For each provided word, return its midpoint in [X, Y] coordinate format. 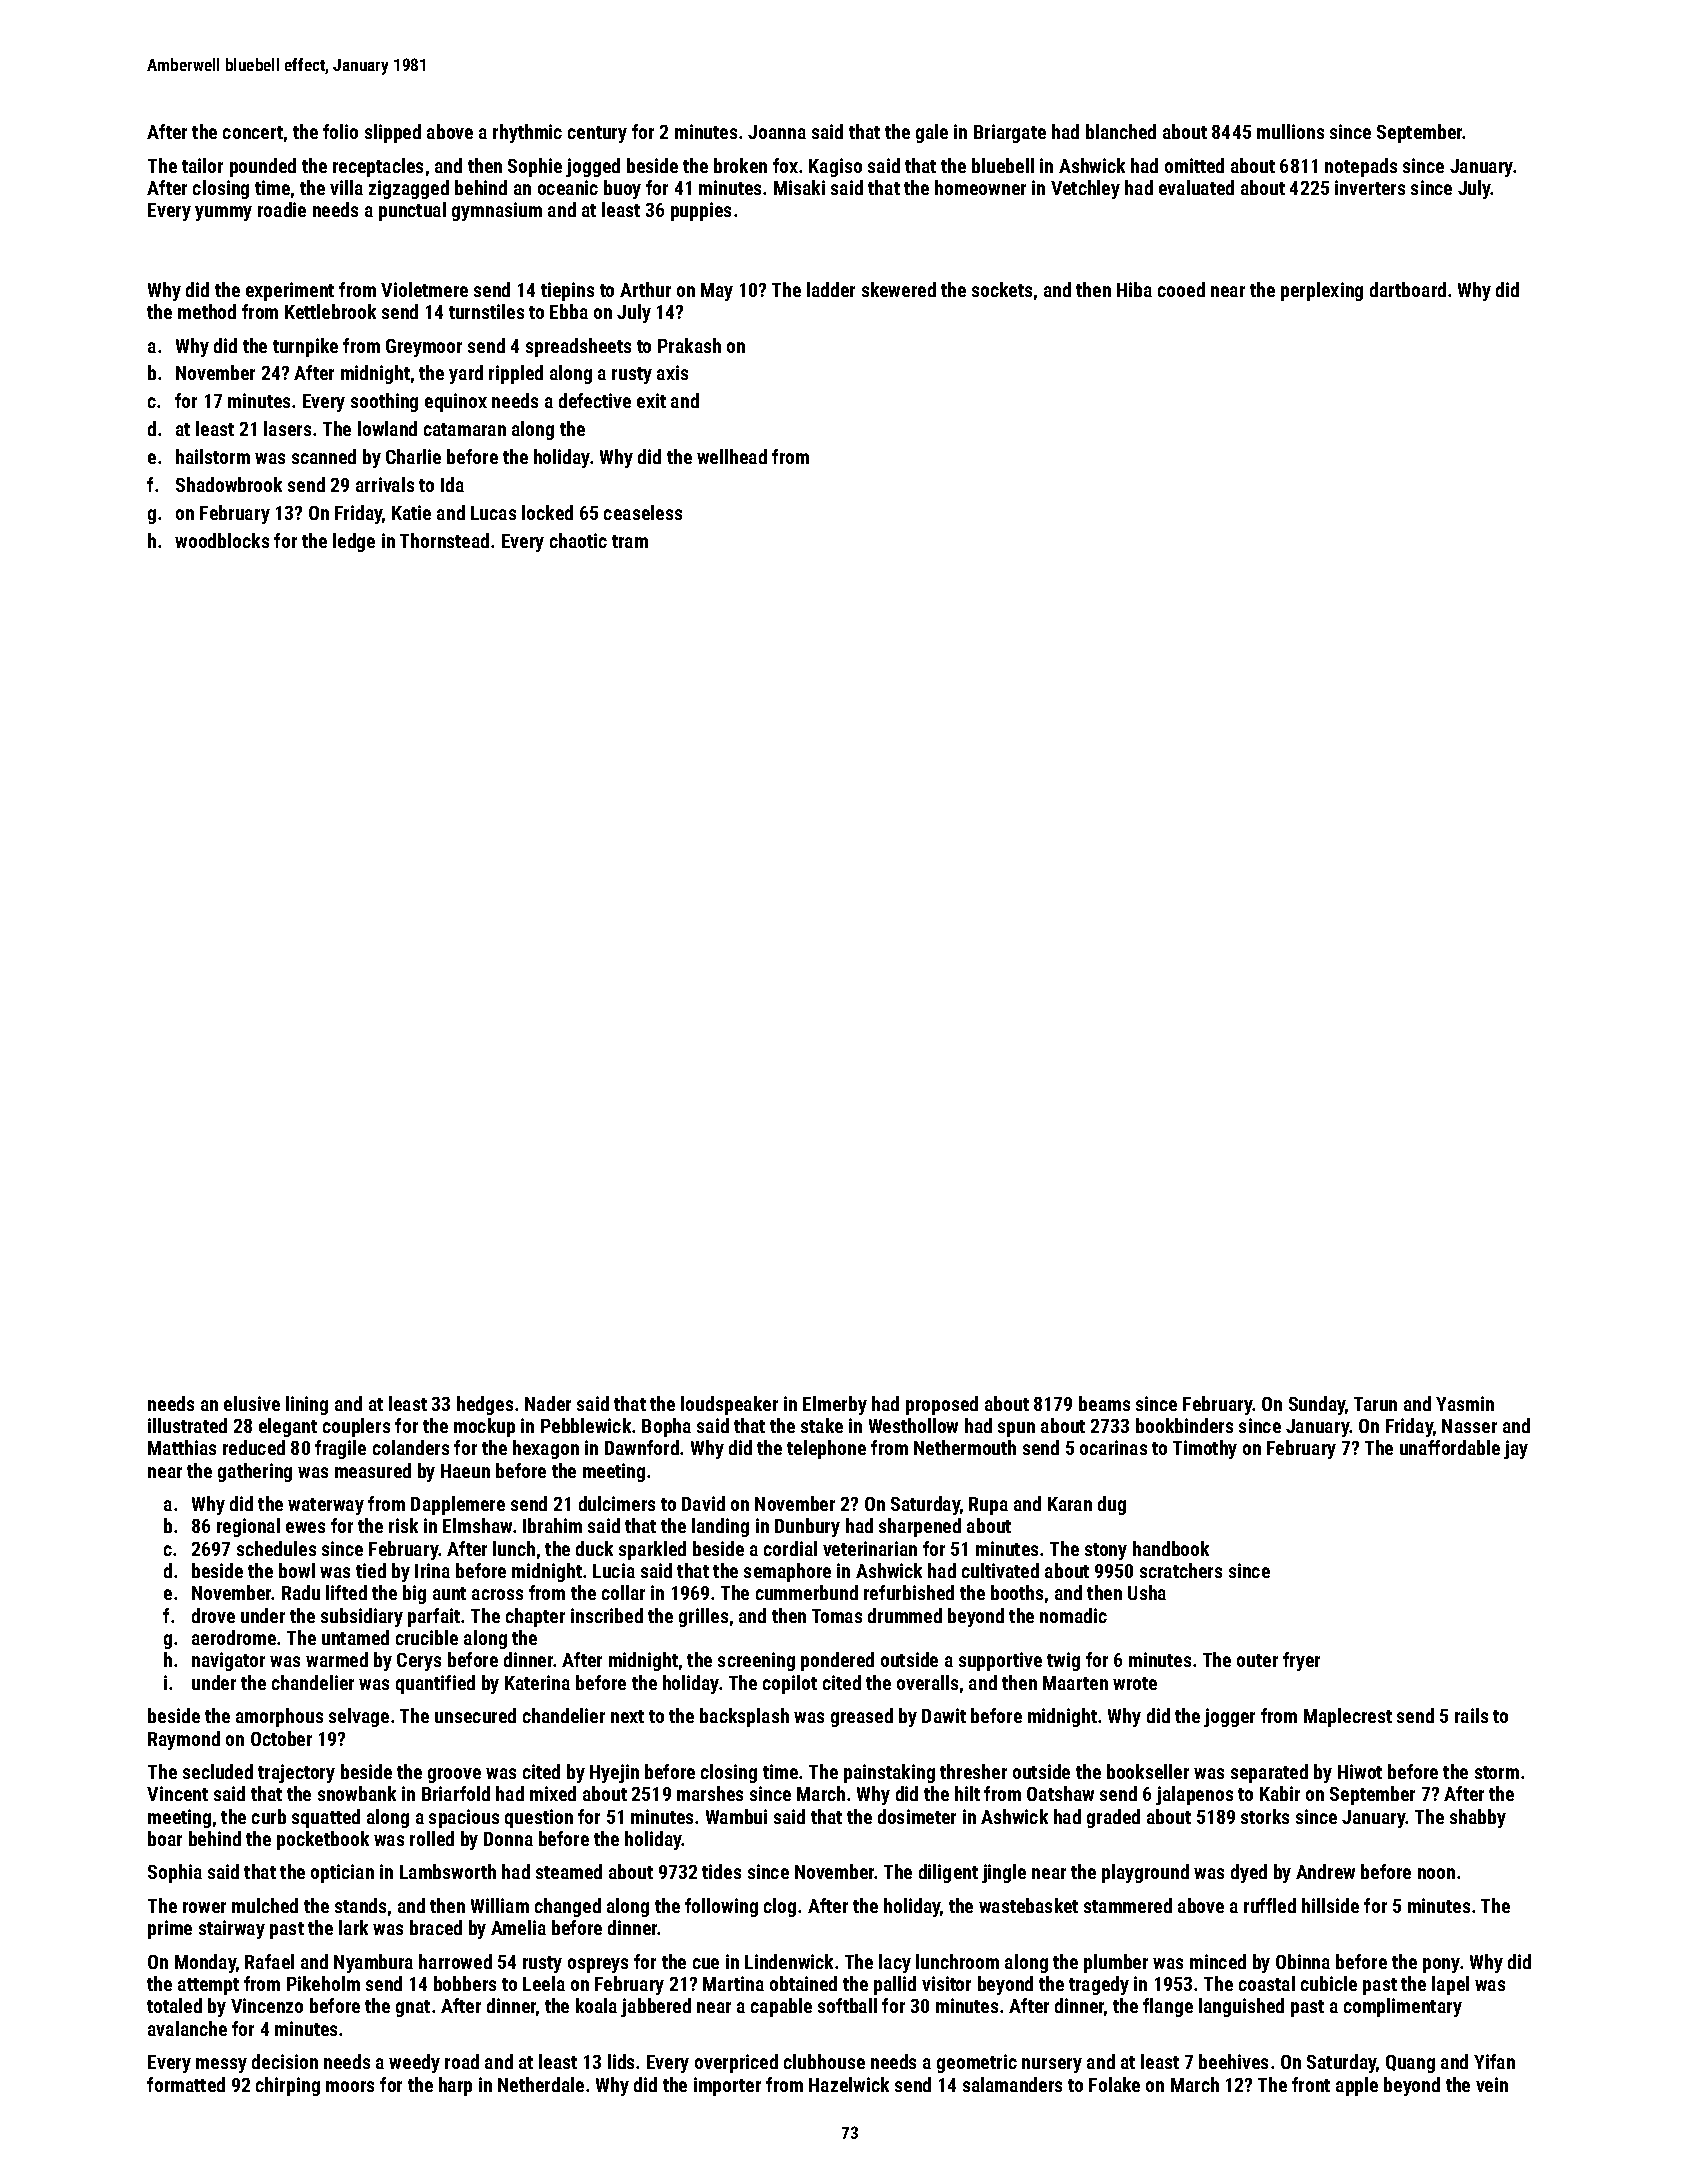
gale [932, 133]
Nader [548, 1403]
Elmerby [835, 1405]
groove [454, 1775]
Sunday [1317, 1405]
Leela [544, 1983]
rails [1471, 1715]
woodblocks [222, 540]
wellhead [732, 456]
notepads [1361, 167]
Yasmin [1465, 1403]
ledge [354, 542]
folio [340, 131]
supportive [1000, 1661]
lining [307, 1405]
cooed [1181, 289]
